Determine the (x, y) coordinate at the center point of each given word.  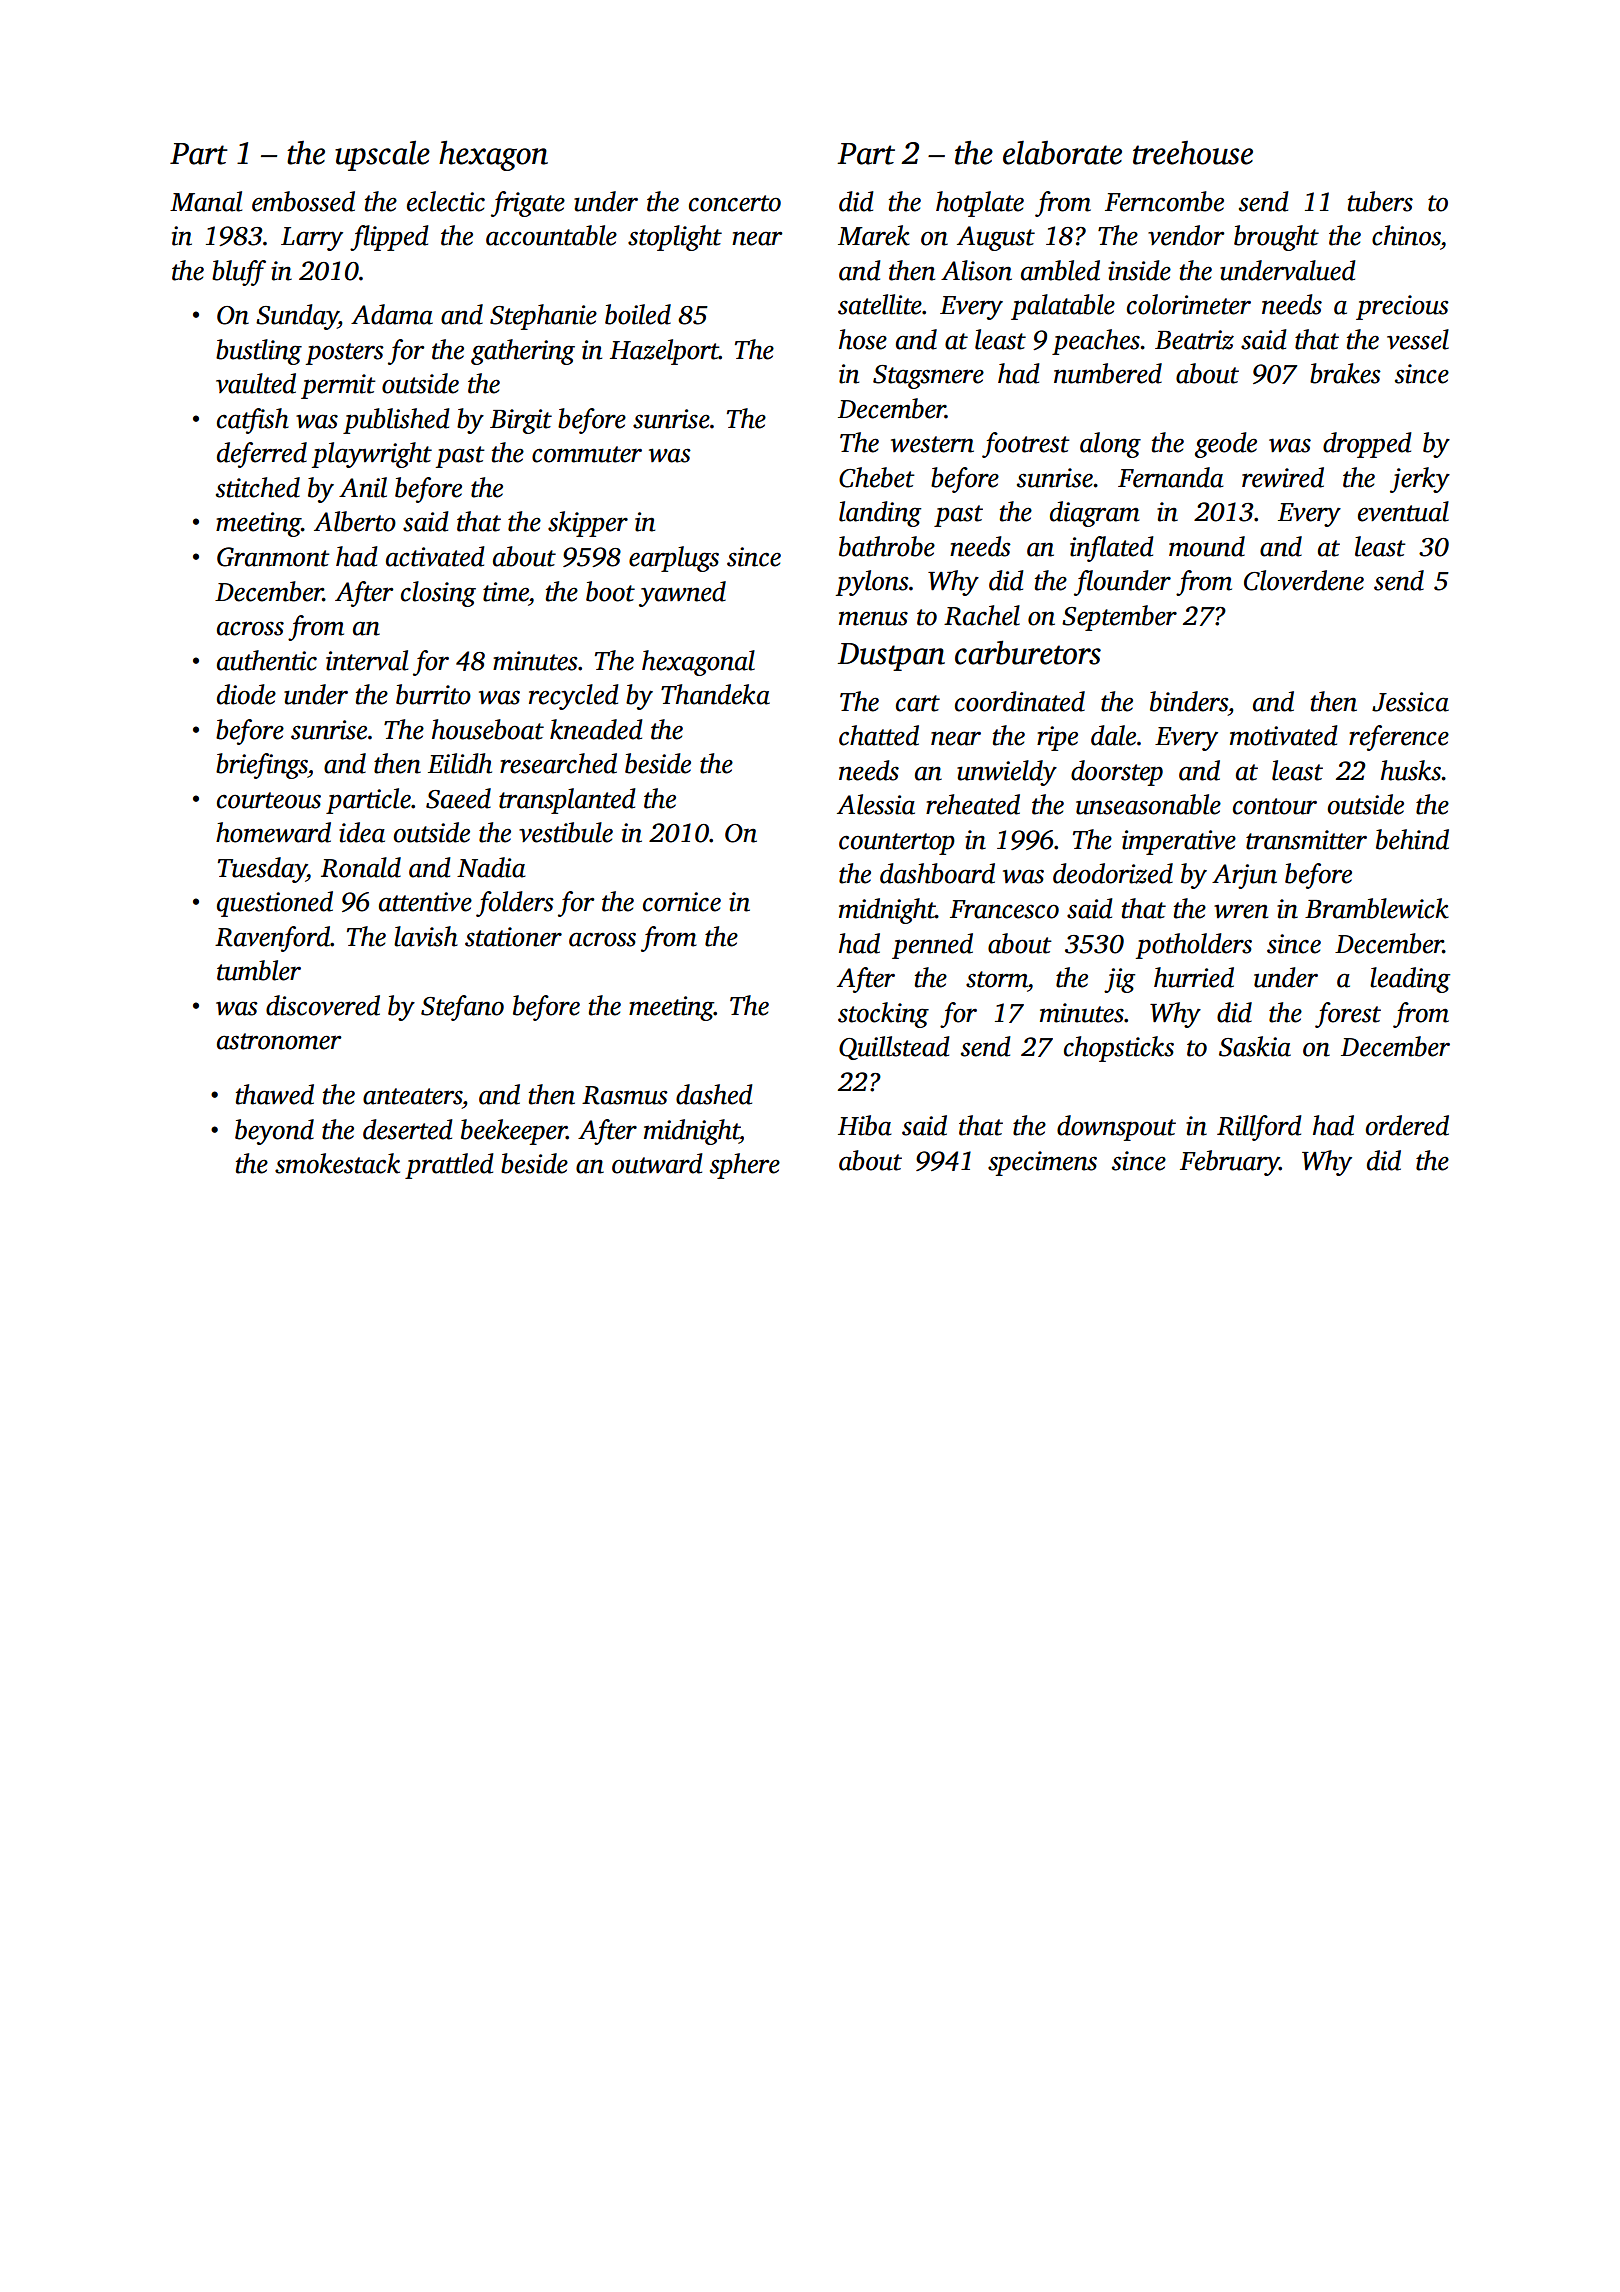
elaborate (1062, 153)
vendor (1186, 235)
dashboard (937, 873)
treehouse (1193, 153)
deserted (408, 1129)
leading (1410, 980)
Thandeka (715, 694)
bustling (259, 352)
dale (1113, 735)
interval (367, 660)
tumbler (259, 970)
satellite (880, 304)
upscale (382, 156)
